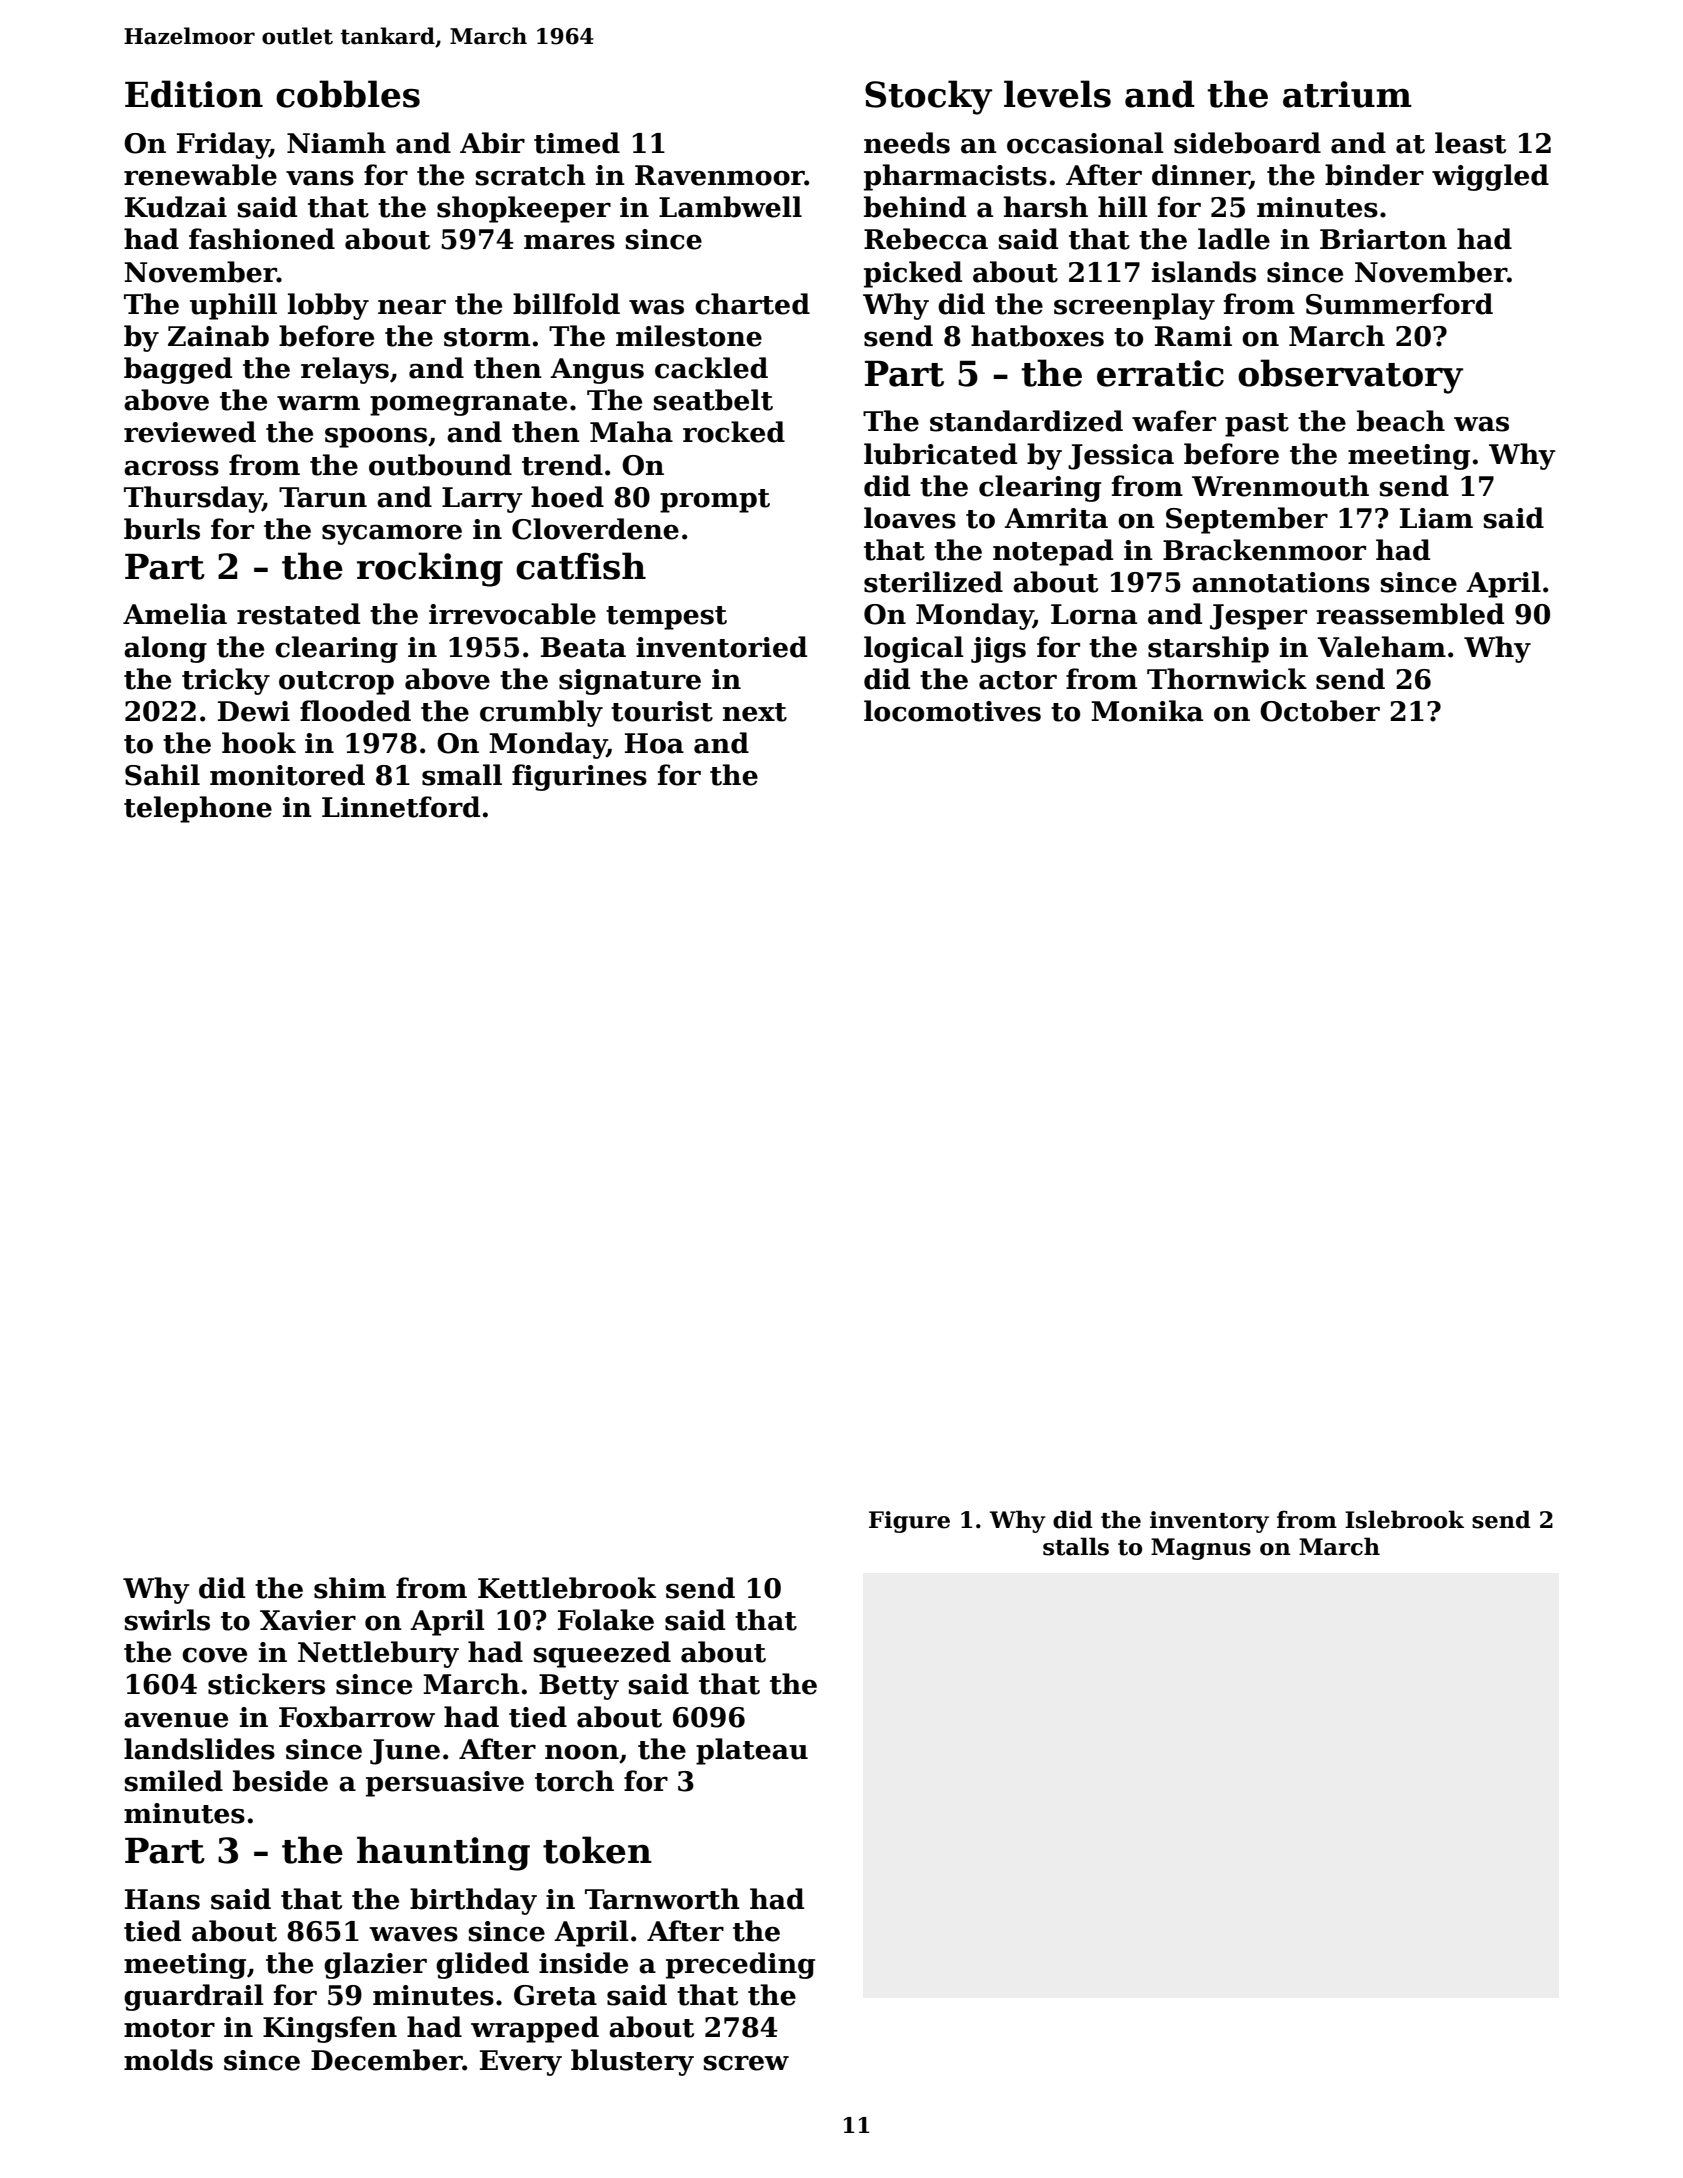 Image resolution: width=1683 pixels, height=2178 pixels. I want to click on Tarun, so click(323, 497).
